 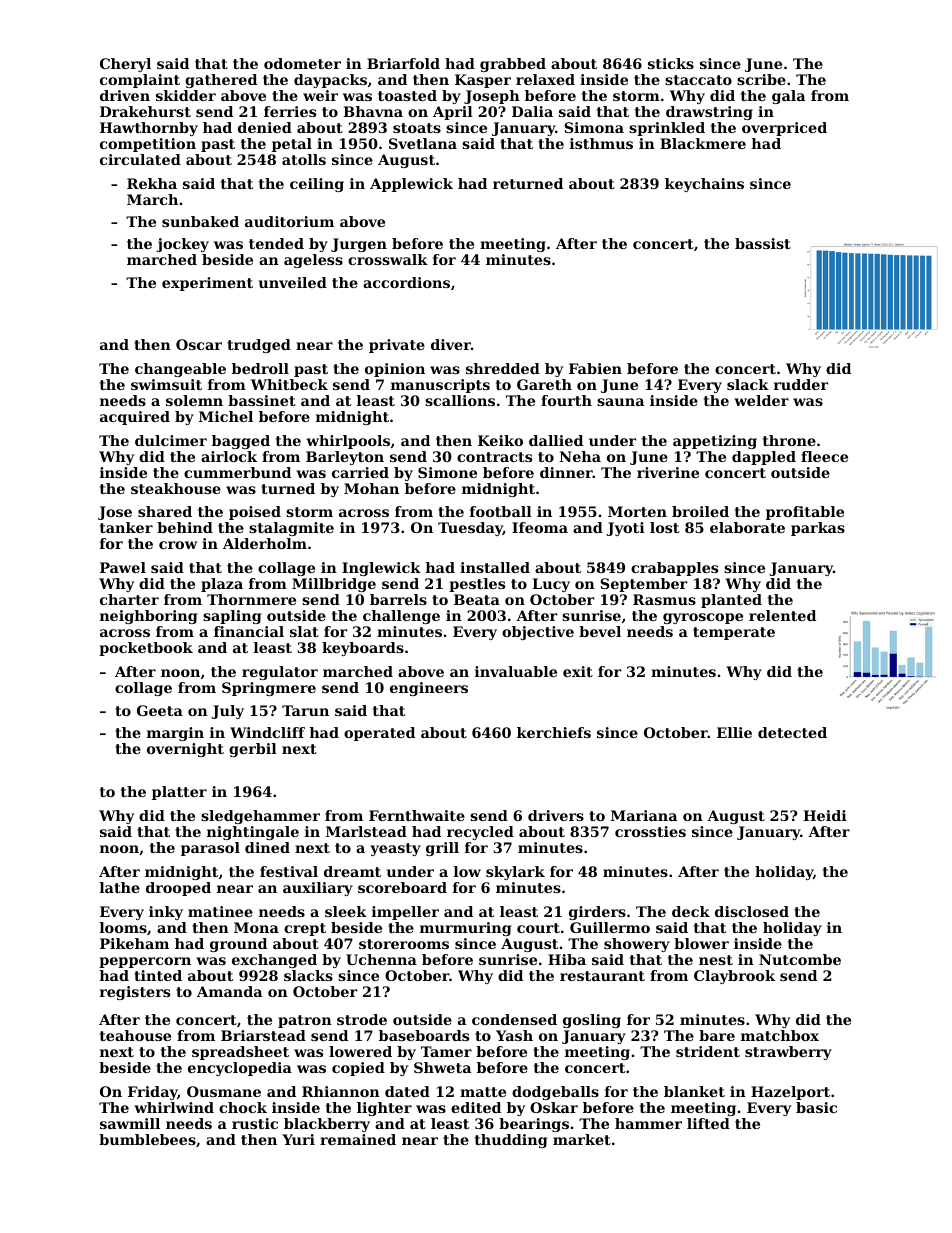 I want to click on teahouse, so click(x=135, y=1035).
